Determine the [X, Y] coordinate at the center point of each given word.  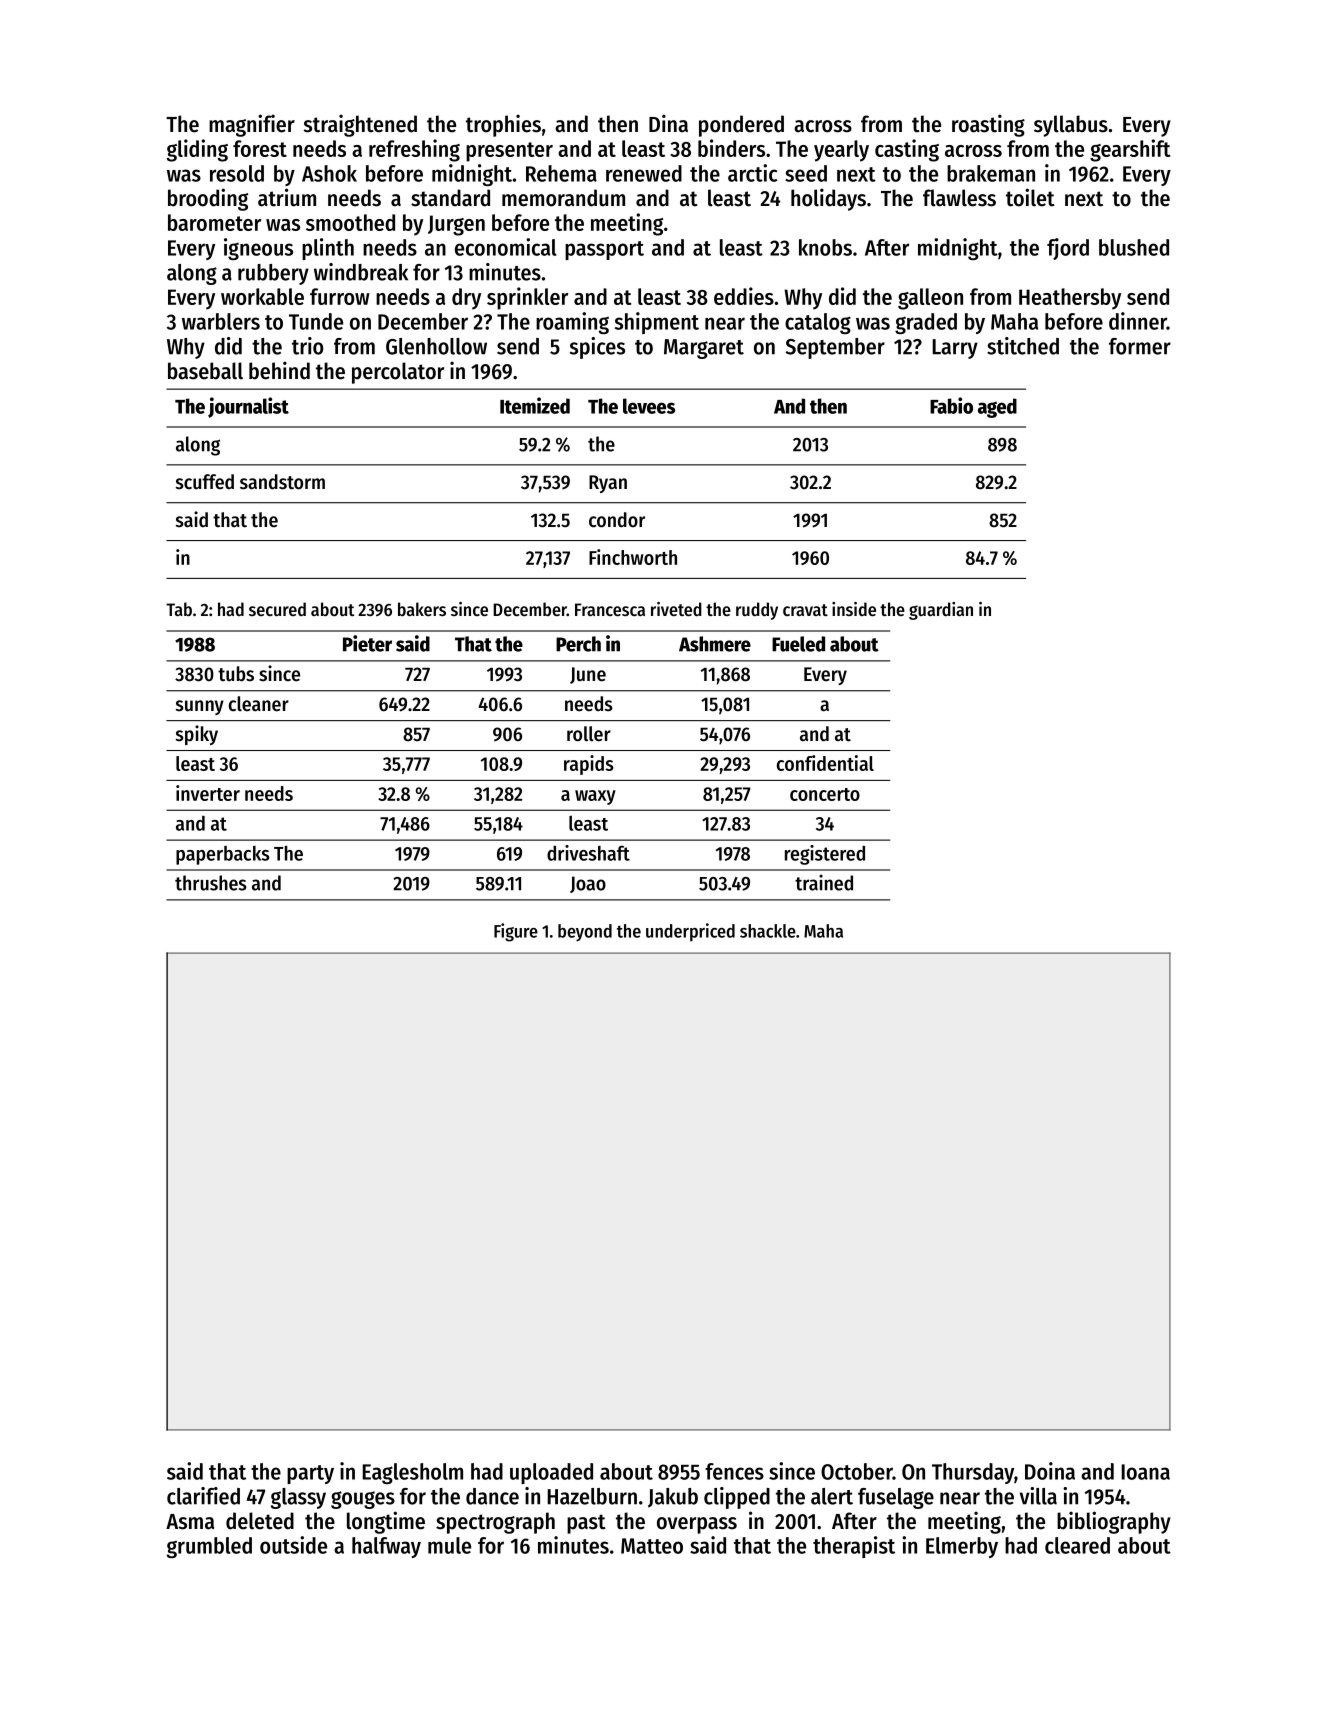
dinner [1138, 321]
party [310, 1474]
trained [824, 882]
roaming [572, 323]
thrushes [211, 883]
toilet [1030, 197]
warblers [221, 321]
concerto [825, 794]
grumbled [209, 1547]
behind [279, 370]
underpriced [690, 932]
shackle [768, 931]
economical [505, 247]
